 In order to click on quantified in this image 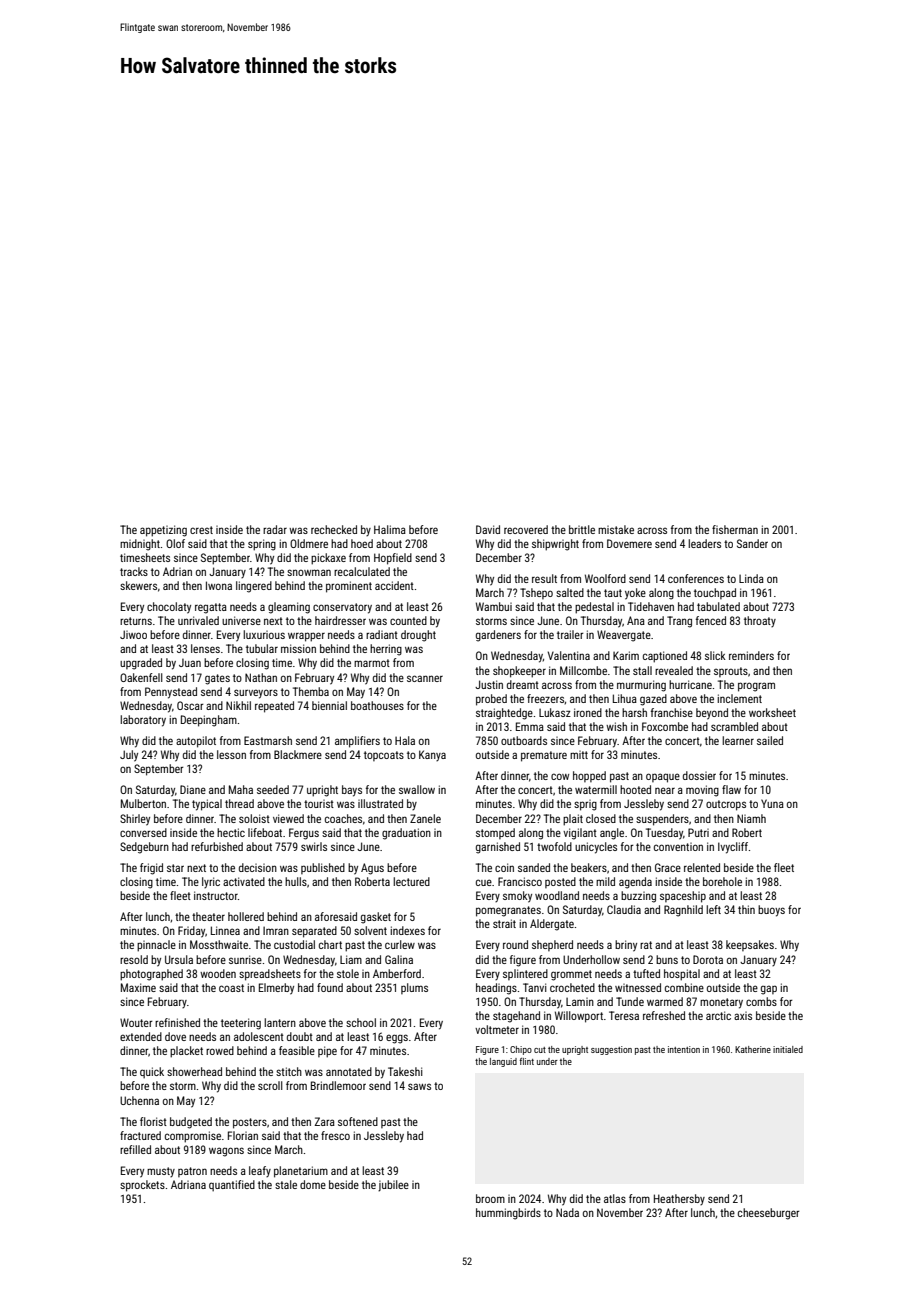, I will do `click(232, 1186)`.
